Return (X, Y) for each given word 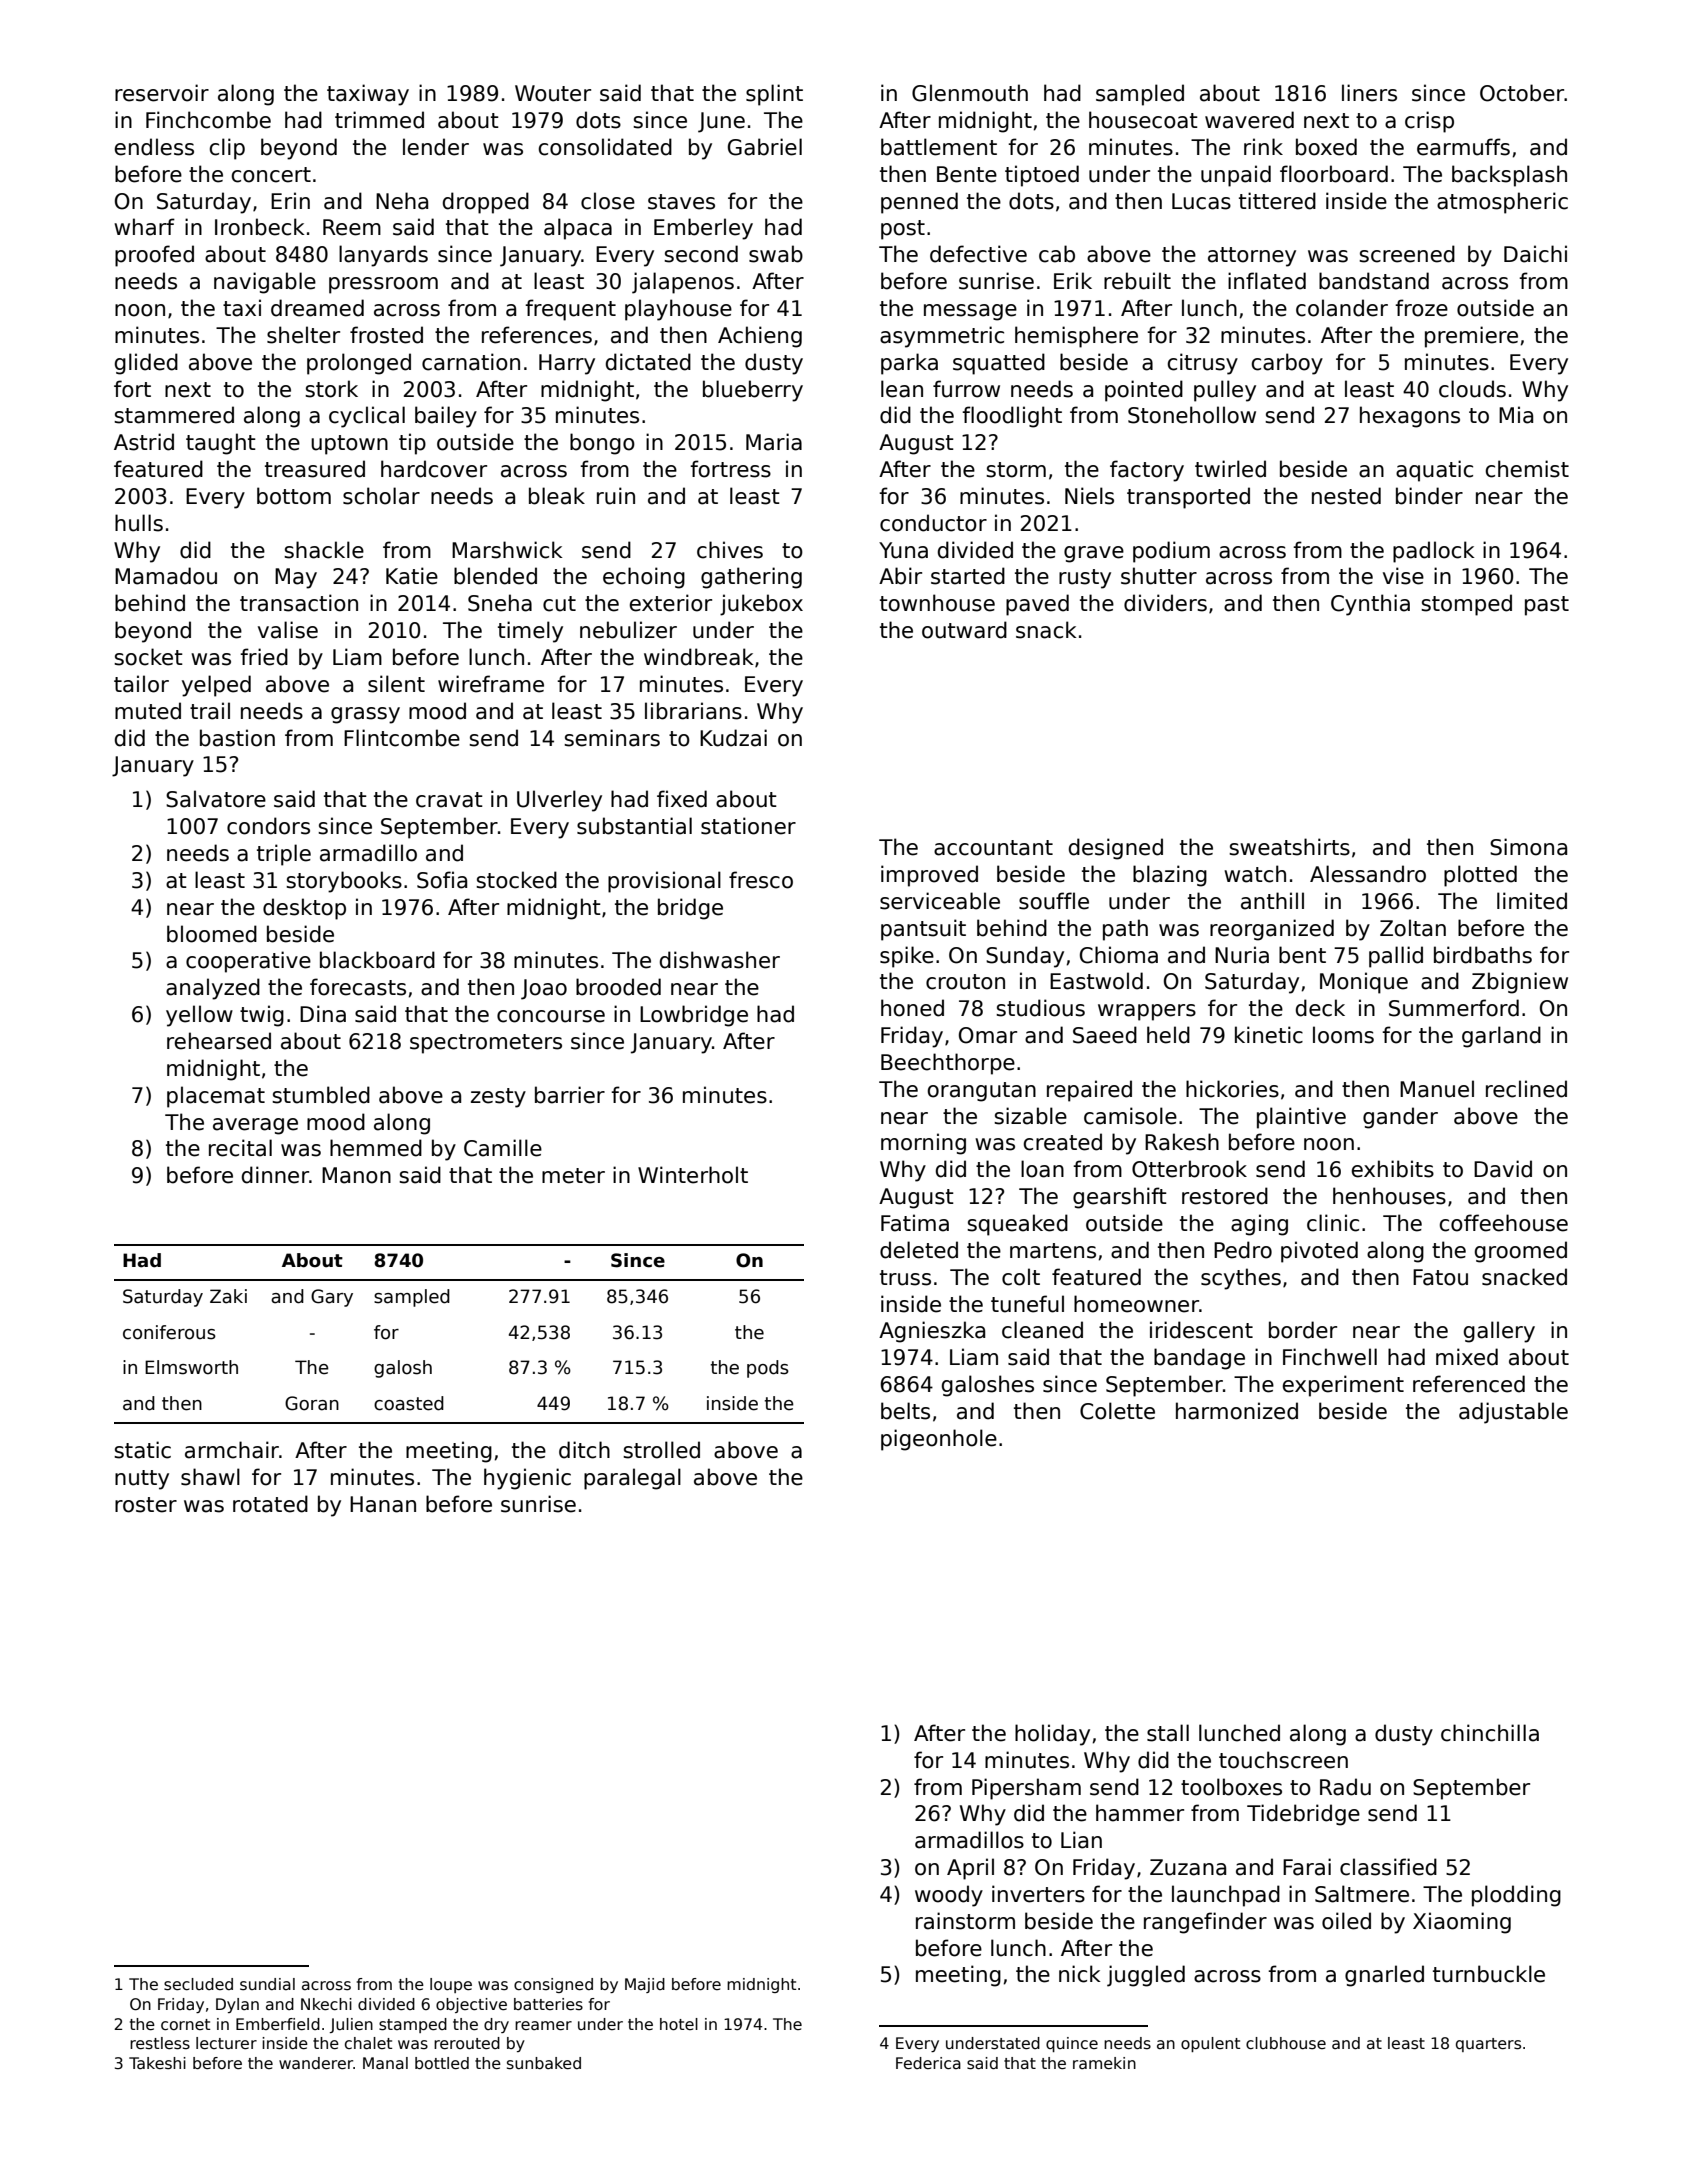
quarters (1488, 2045)
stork (331, 389)
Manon (356, 1175)
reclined (1526, 1089)
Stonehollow (1192, 415)
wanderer (316, 2063)
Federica (928, 2063)
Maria (774, 442)
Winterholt (693, 1175)
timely (530, 632)
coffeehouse (1504, 1223)
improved (929, 876)
